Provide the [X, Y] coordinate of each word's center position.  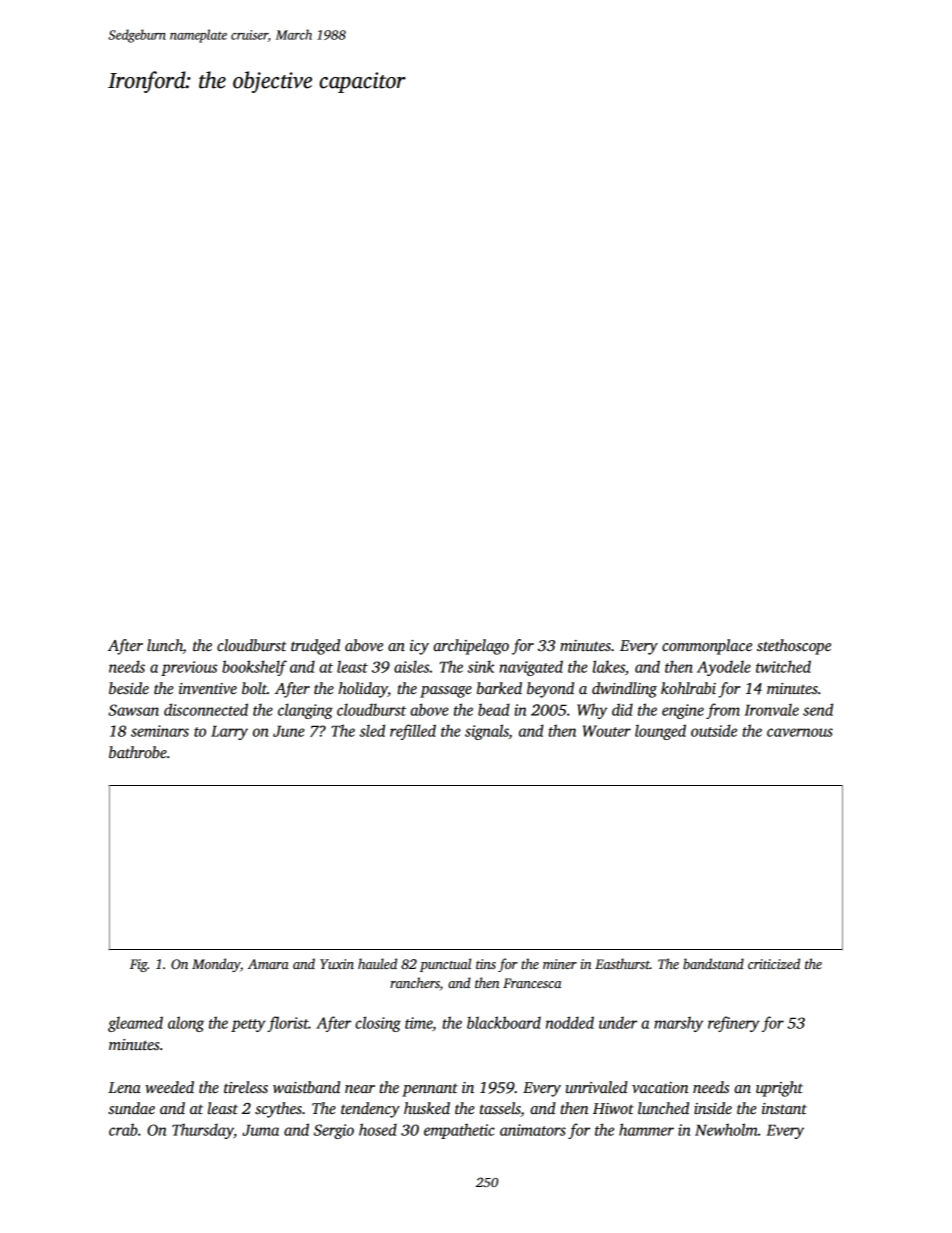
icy [419, 647]
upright [779, 1089]
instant [784, 1108]
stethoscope [794, 647]
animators [533, 1130]
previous [189, 668]
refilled [413, 732]
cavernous [800, 732]
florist [288, 1024]
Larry [229, 733]
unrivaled [597, 1087]
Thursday [203, 1131]
